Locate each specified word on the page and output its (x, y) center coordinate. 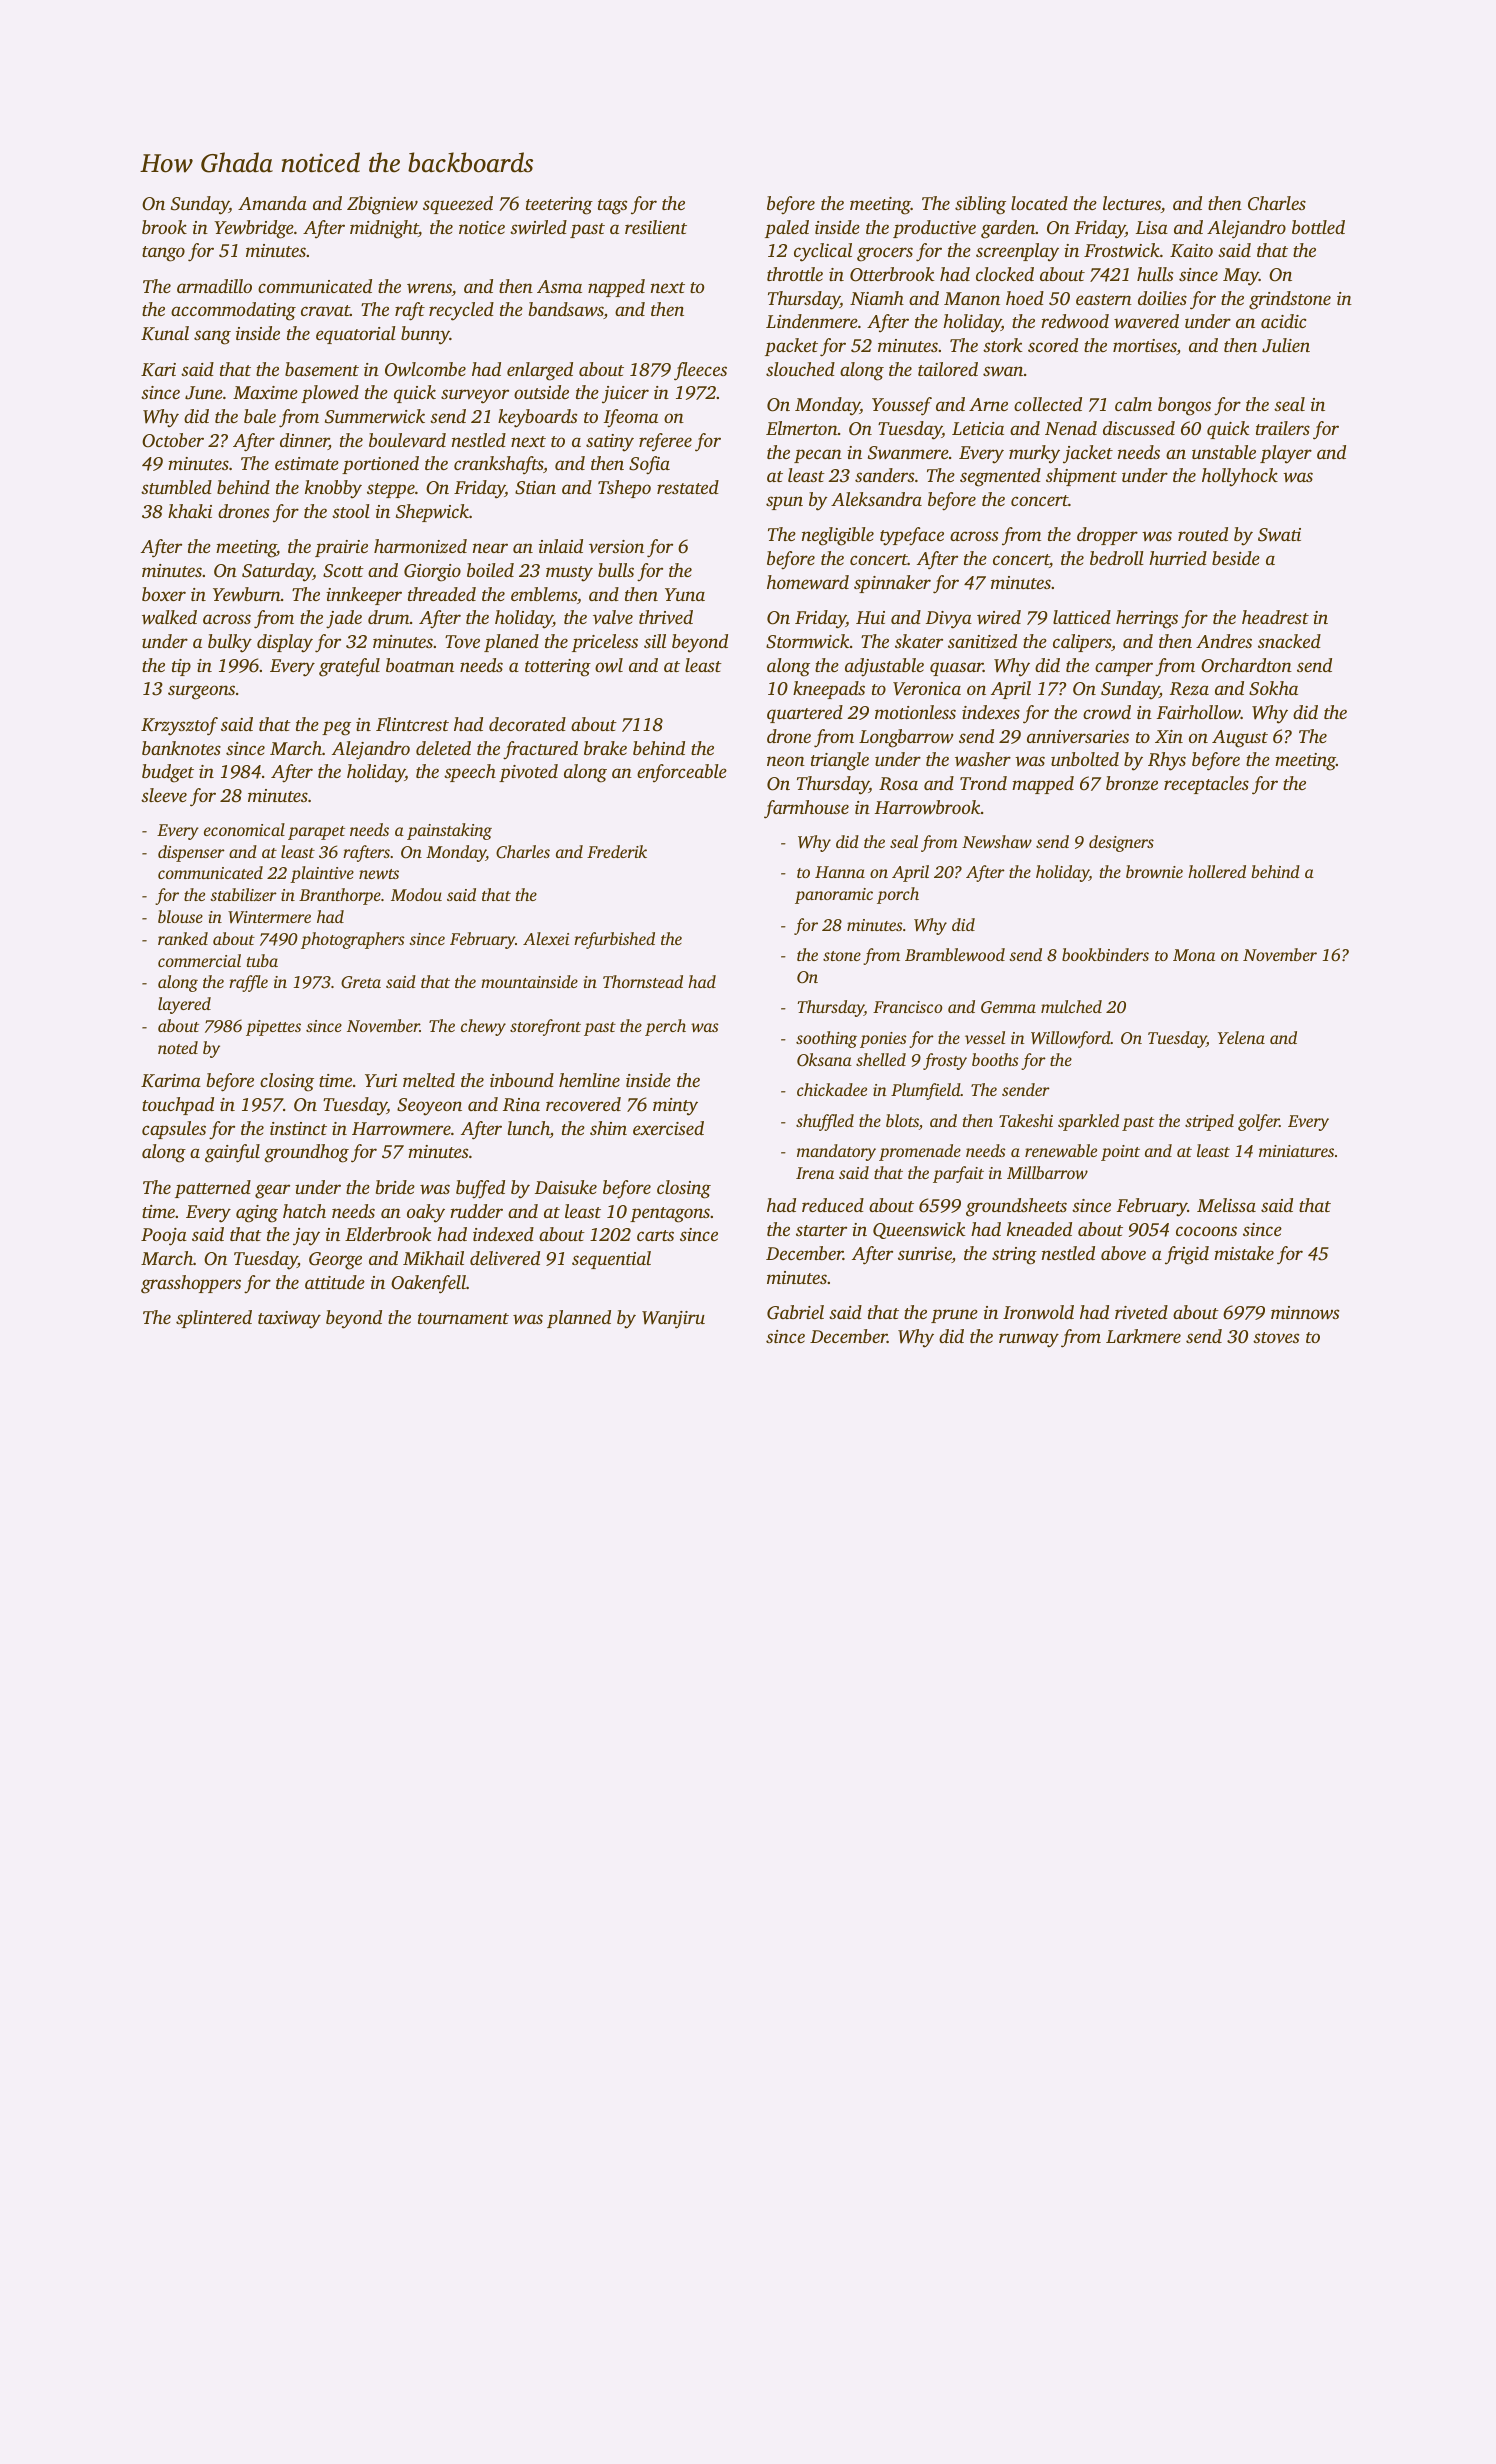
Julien (1286, 345)
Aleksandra (876, 499)
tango (163, 254)
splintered (214, 1319)
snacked (1289, 641)
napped (616, 288)
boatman (420, 665)
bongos (1184, 406)
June (204, 393)
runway (1029, 1340)
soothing (826, 1039)
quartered (805, 714)
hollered (1217, 871)
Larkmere (1143, 1336)
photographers (353, 940)
